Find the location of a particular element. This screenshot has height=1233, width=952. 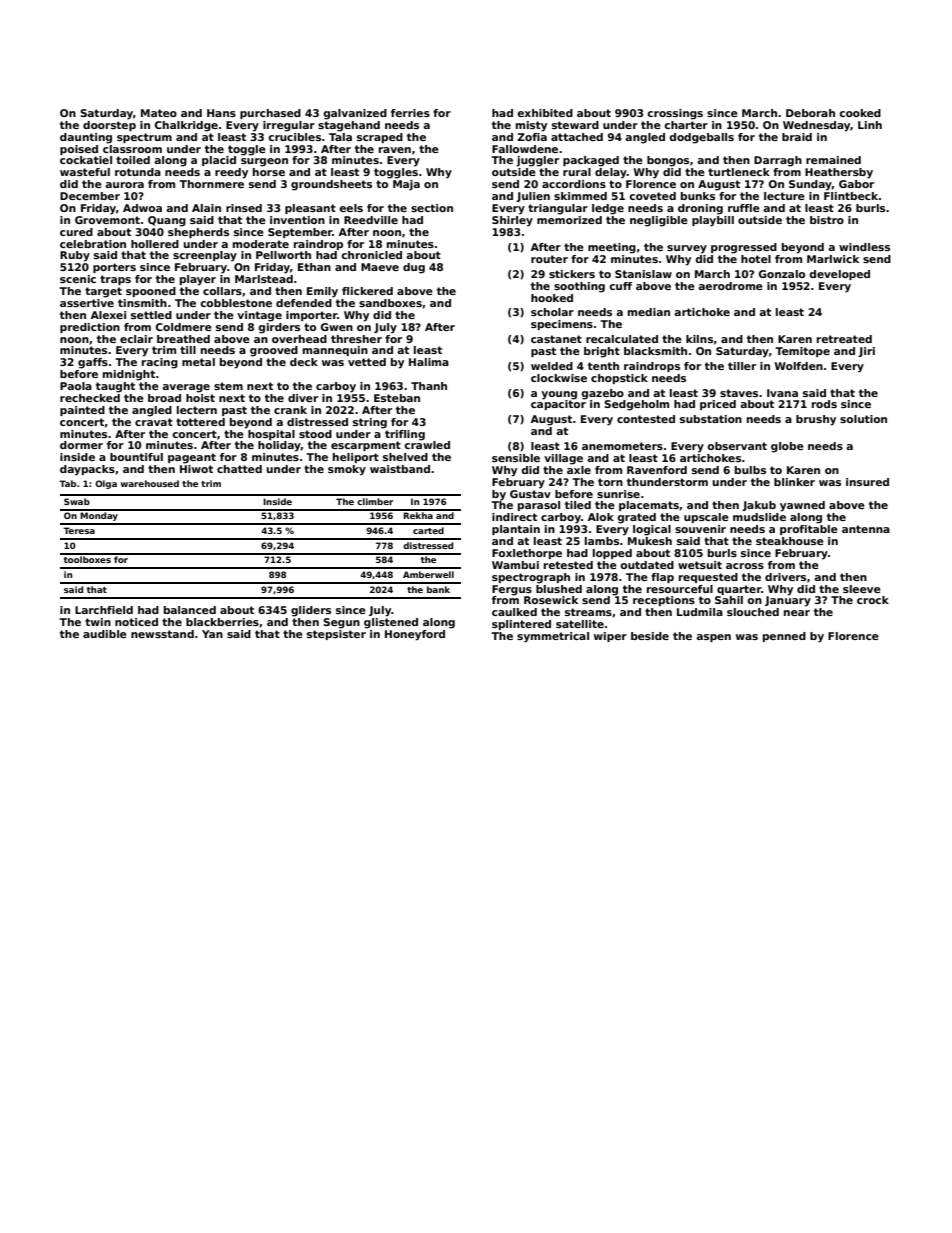

dormer is located at coordinates (81, 445).
